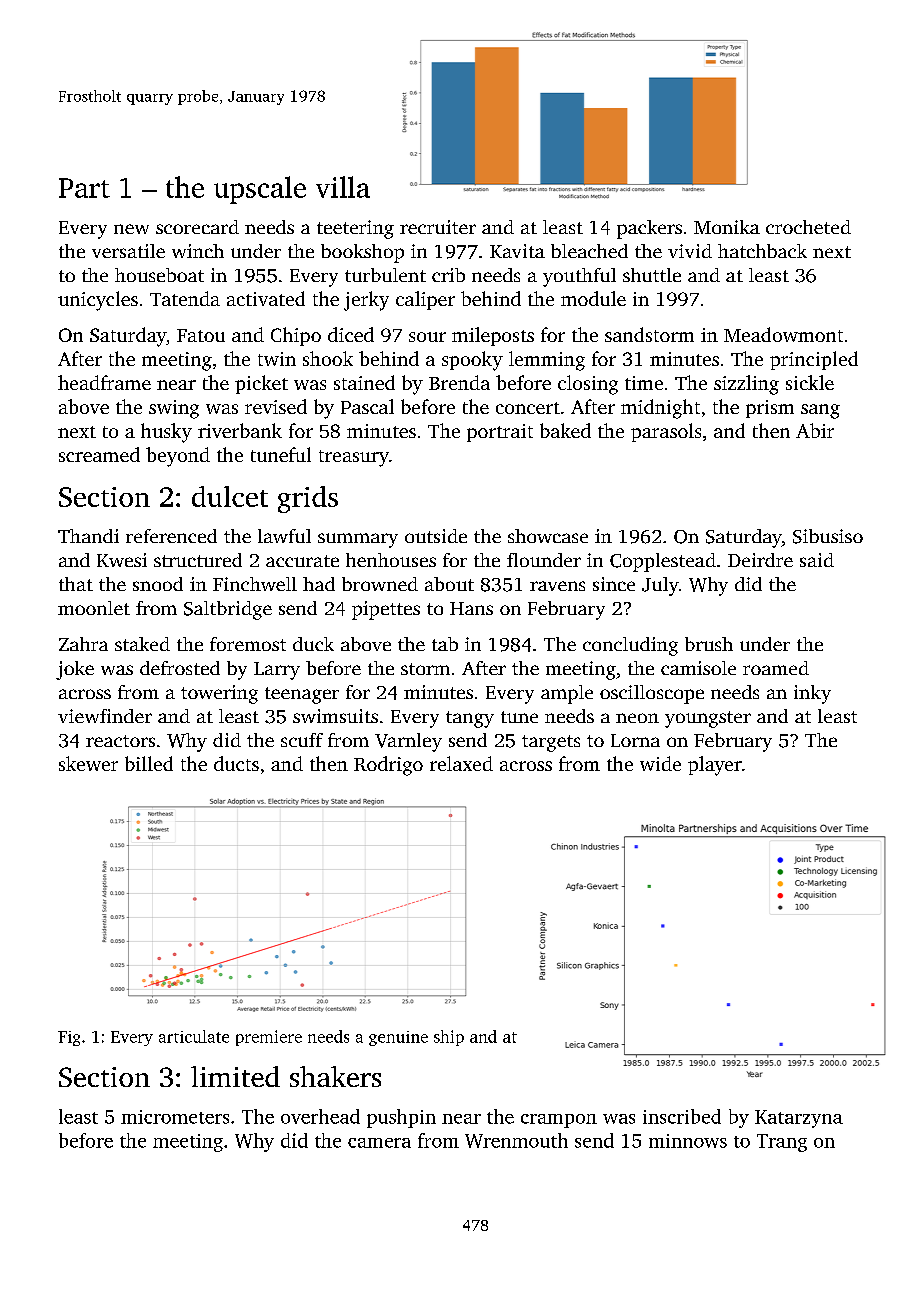  Describe the element at coordinates (228, 610) in the screenshot. I see `Saltbridge` at that location.
